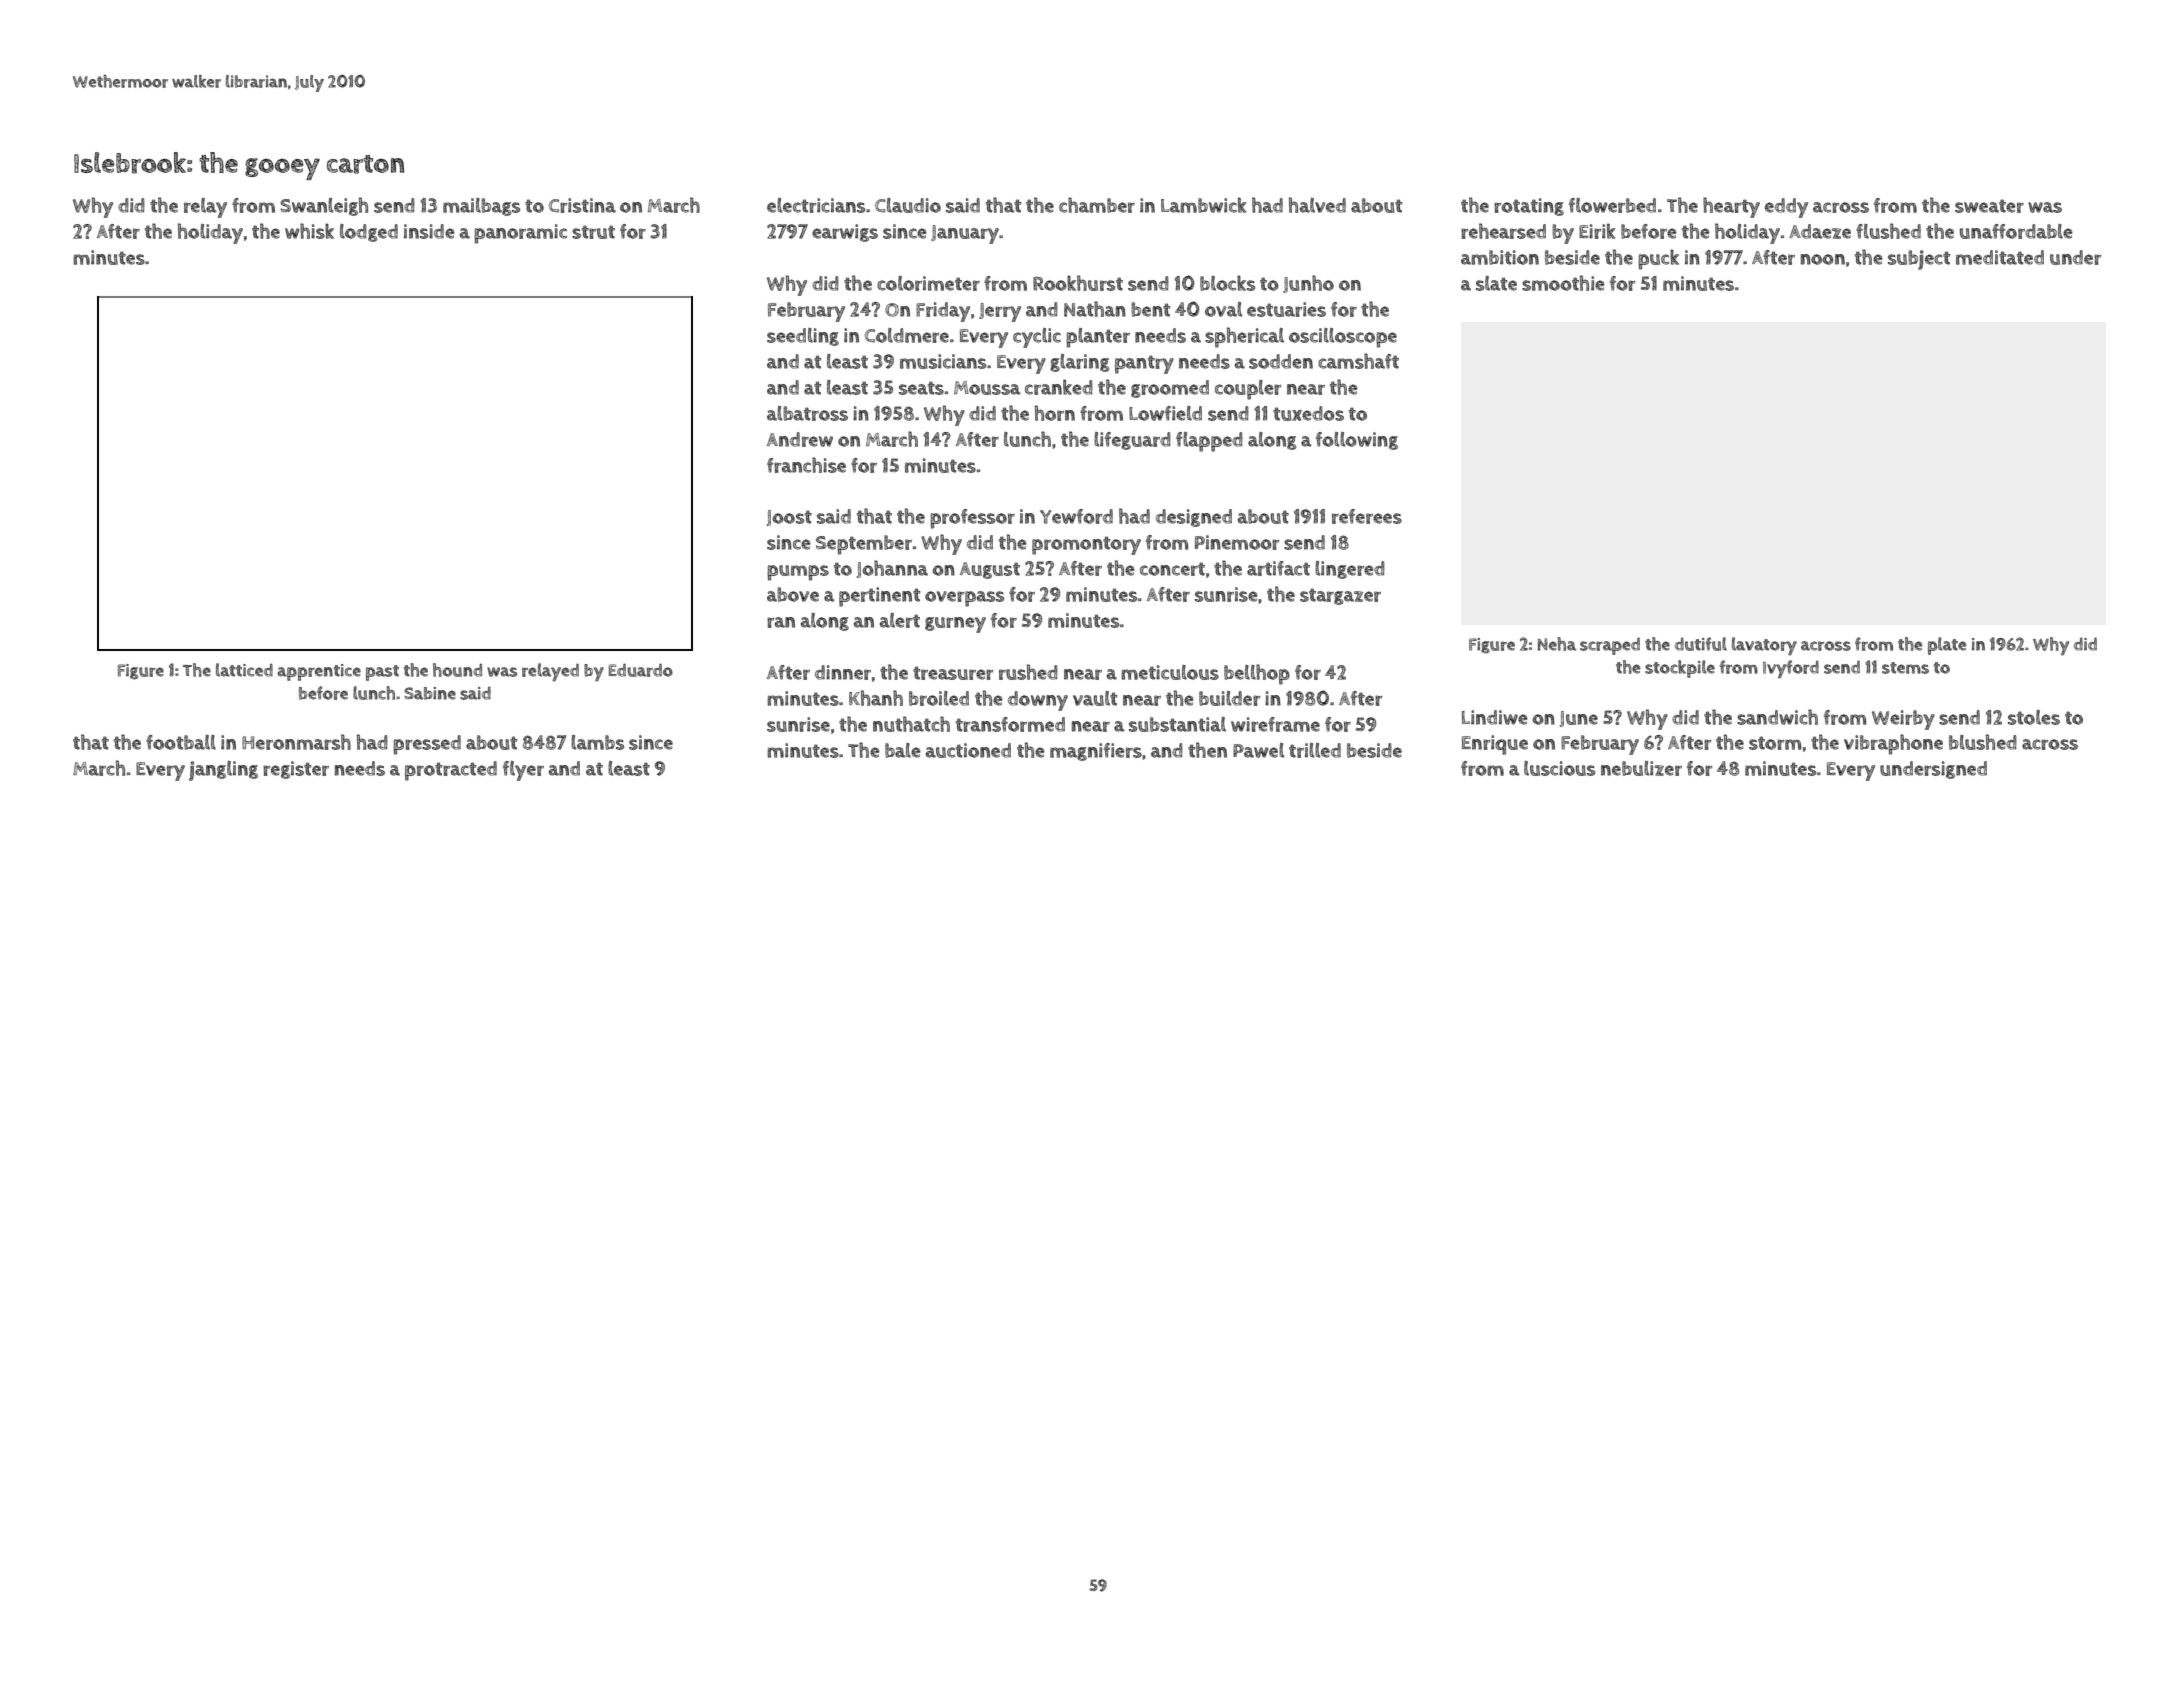 The image size is (2178, 1683). I want to click on colorimeter, so click(928, 283).
